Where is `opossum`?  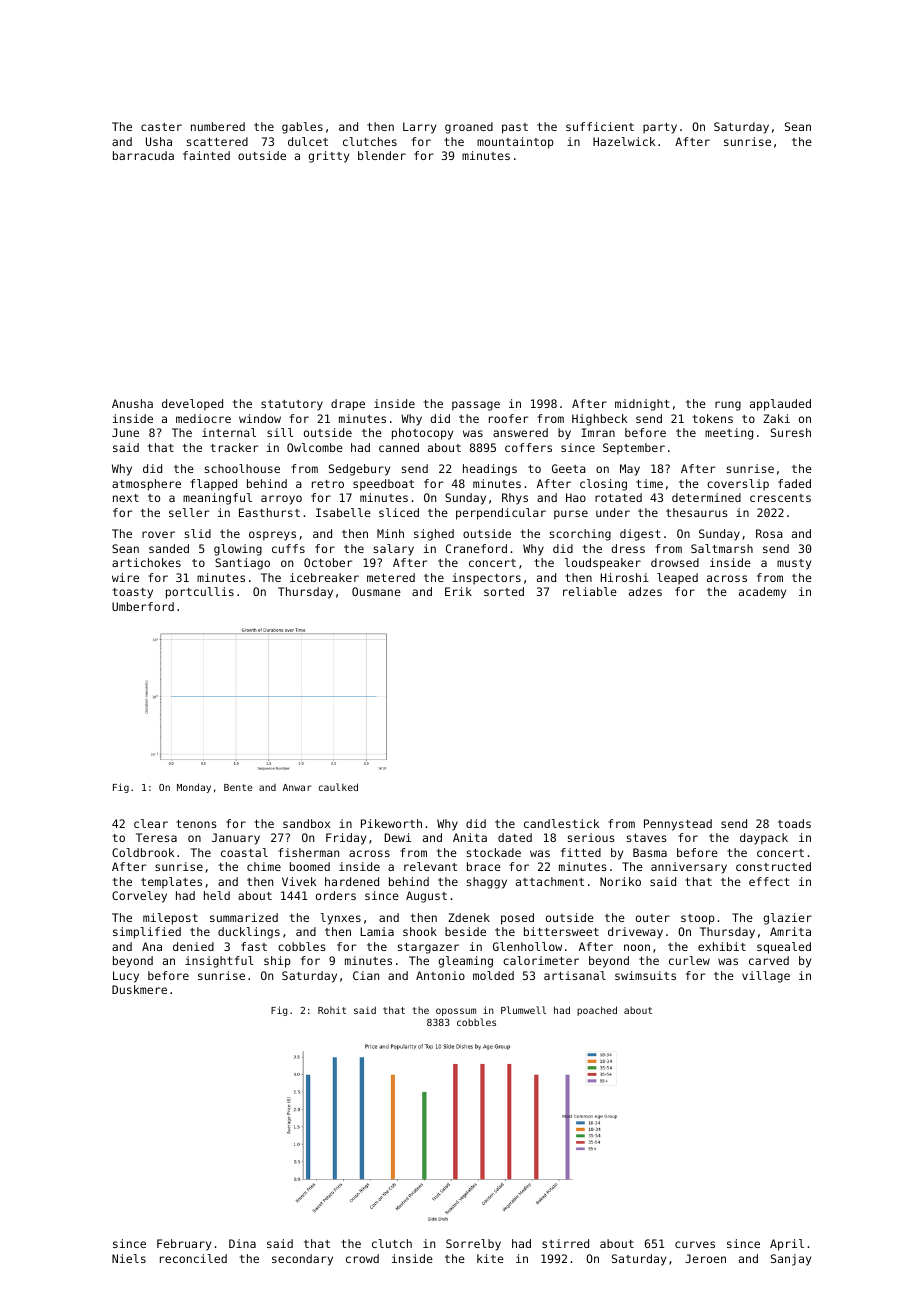
opossum is located at coordinates (456, 1012).
